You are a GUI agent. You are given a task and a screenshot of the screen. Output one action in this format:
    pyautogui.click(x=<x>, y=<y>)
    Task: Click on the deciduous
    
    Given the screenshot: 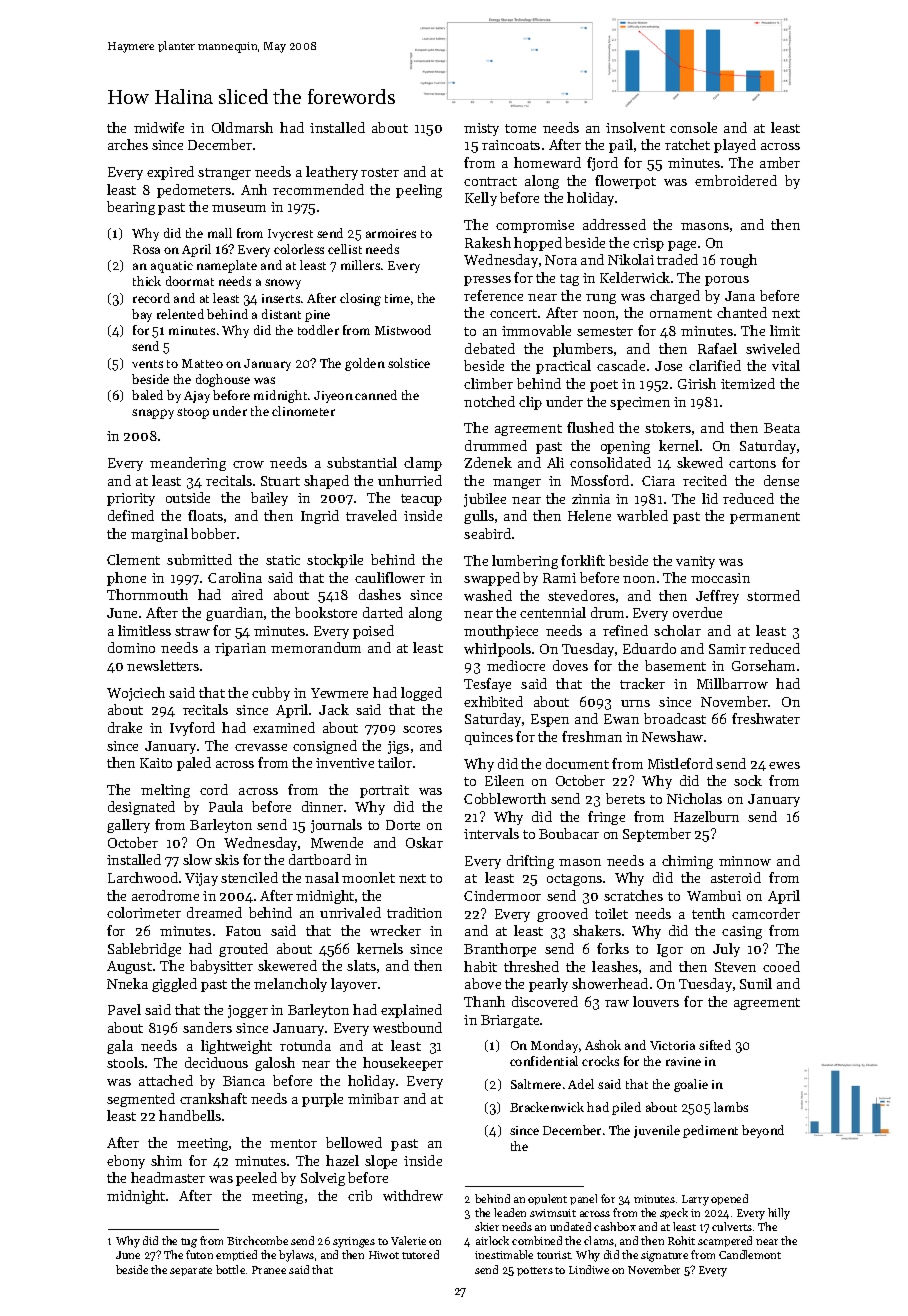 What is the action you would take?
    pyautogui.click(x=216, y=1062)
